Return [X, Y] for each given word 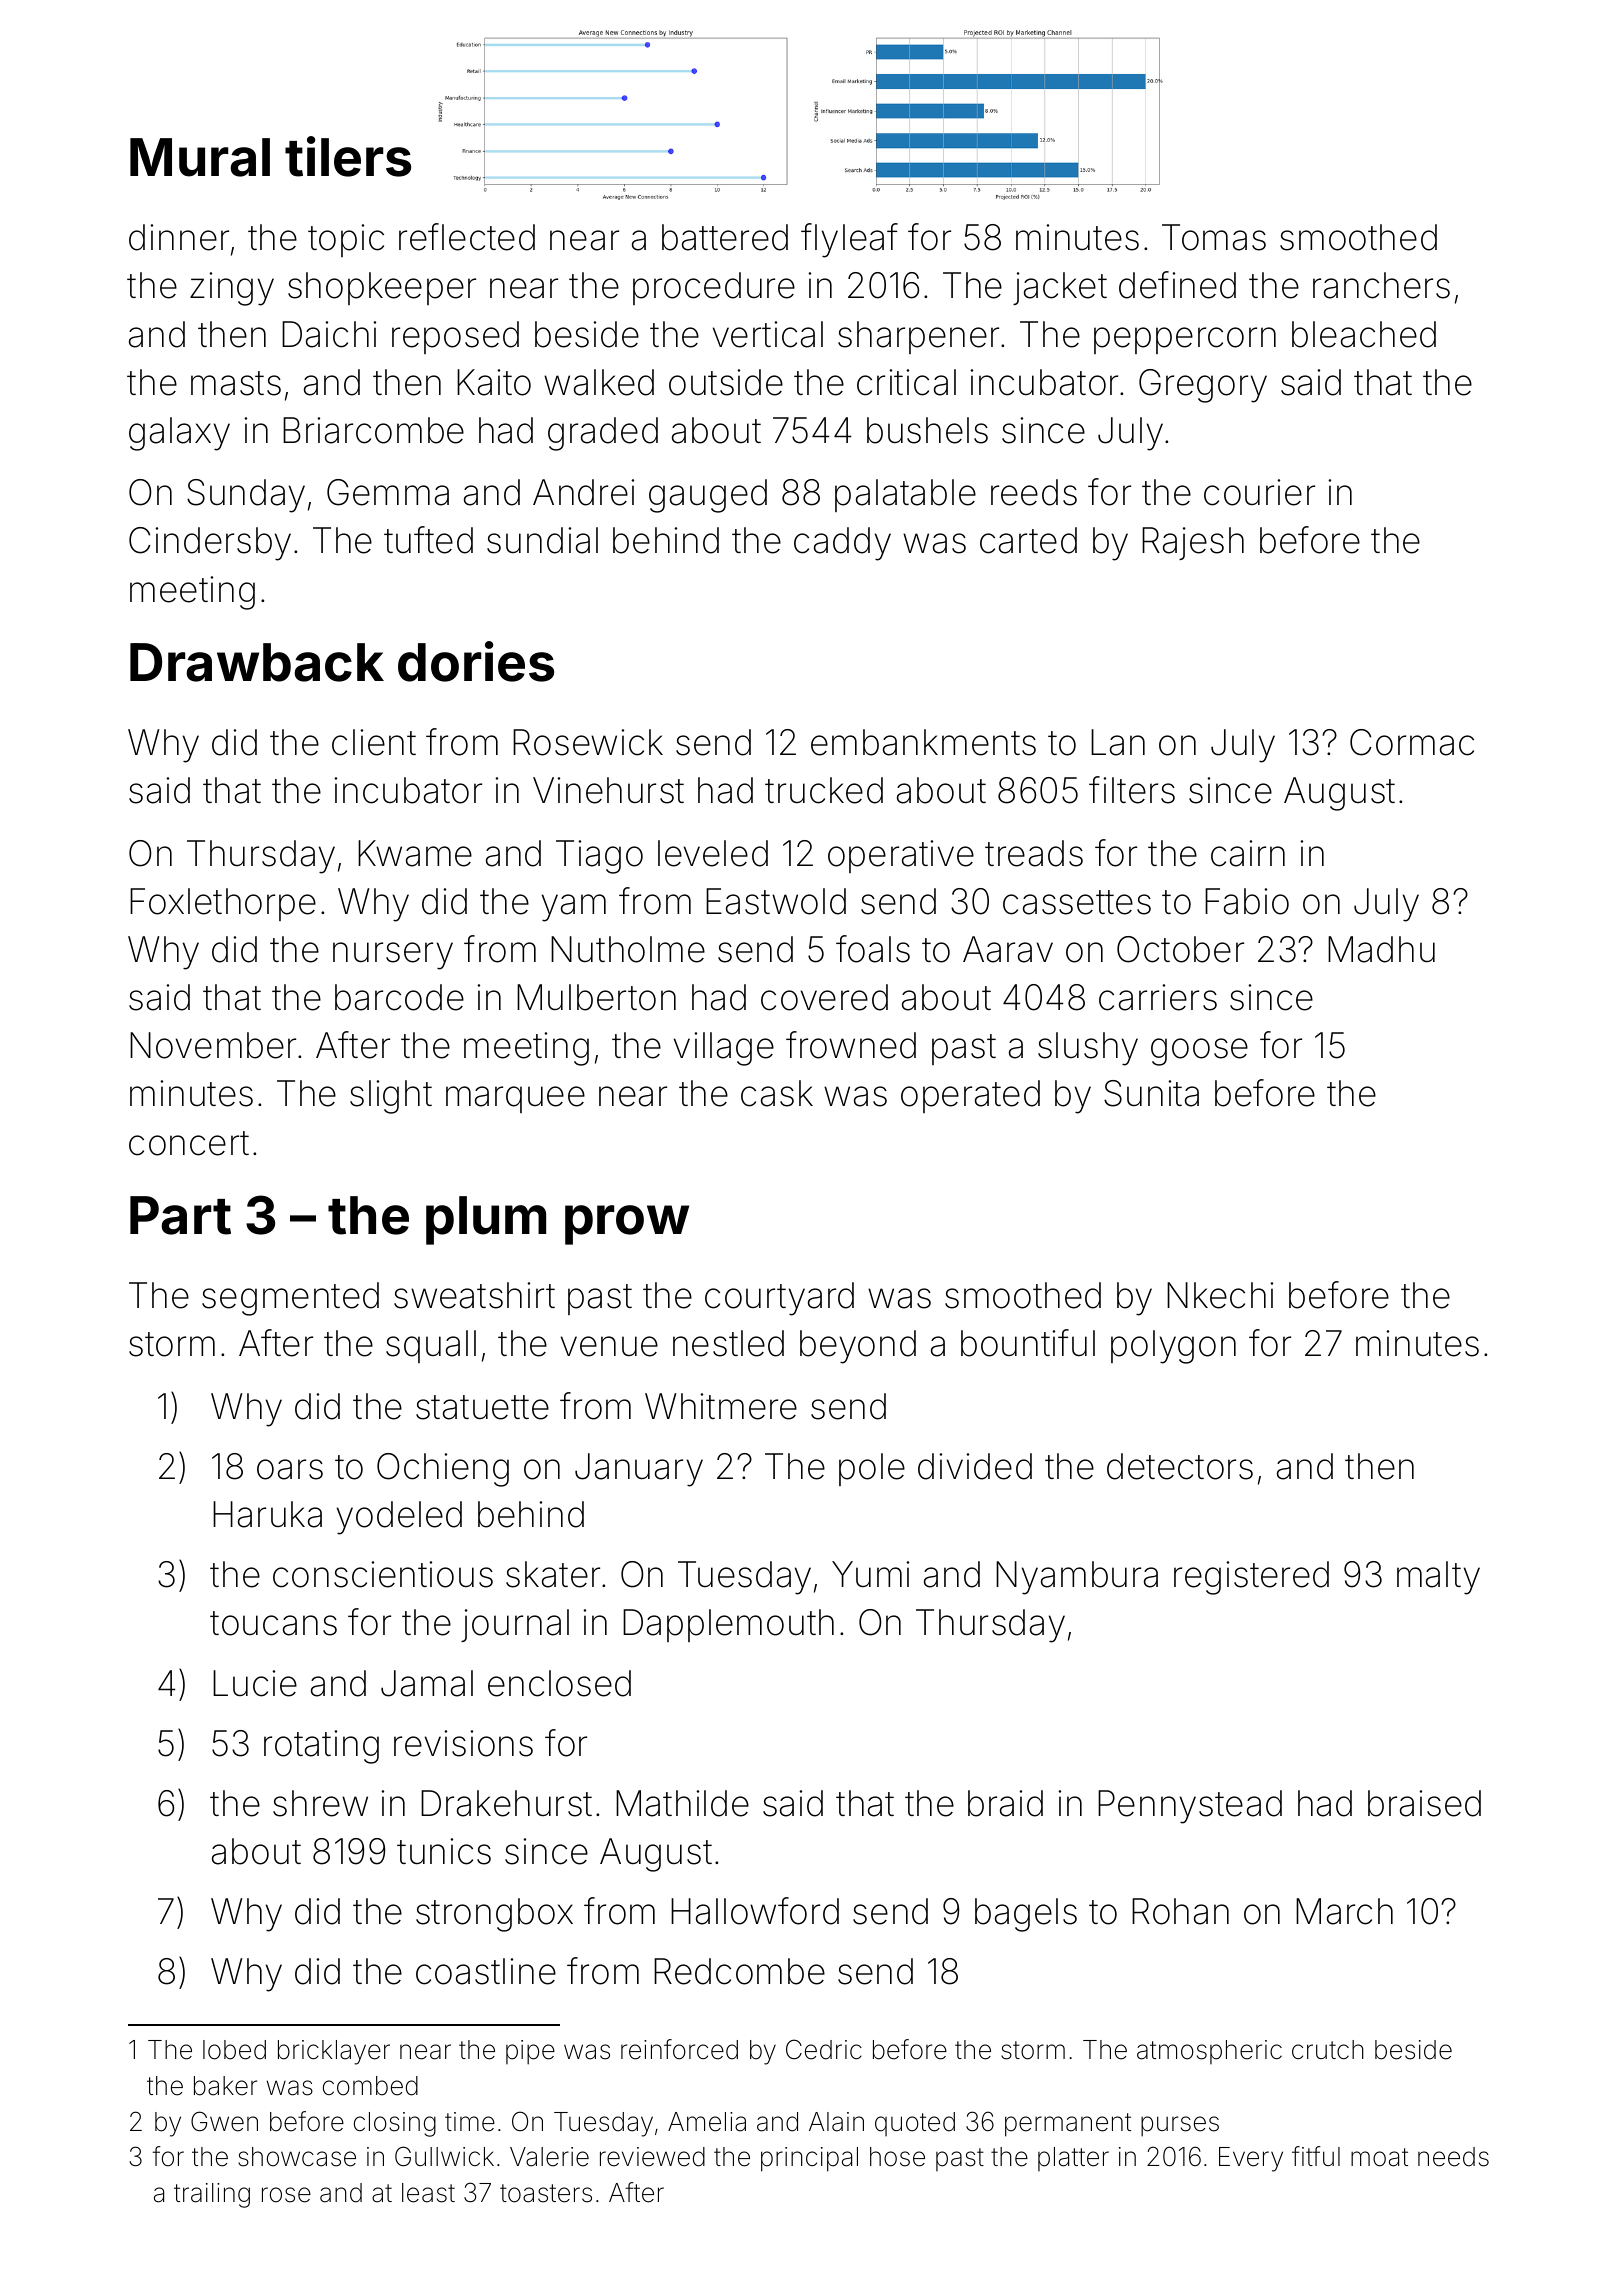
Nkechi [1220, 1295]
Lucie [255, 1683]
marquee [515, 1099]
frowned [851, 1045]
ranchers [1381, 285]
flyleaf [849, 240]
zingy [232, 289]
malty [1438, 1578]
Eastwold [776, 901]
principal [809, 2159]
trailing [212, 2195]
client [374, 742]
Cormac [1412, 742]
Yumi [870, 1574]
